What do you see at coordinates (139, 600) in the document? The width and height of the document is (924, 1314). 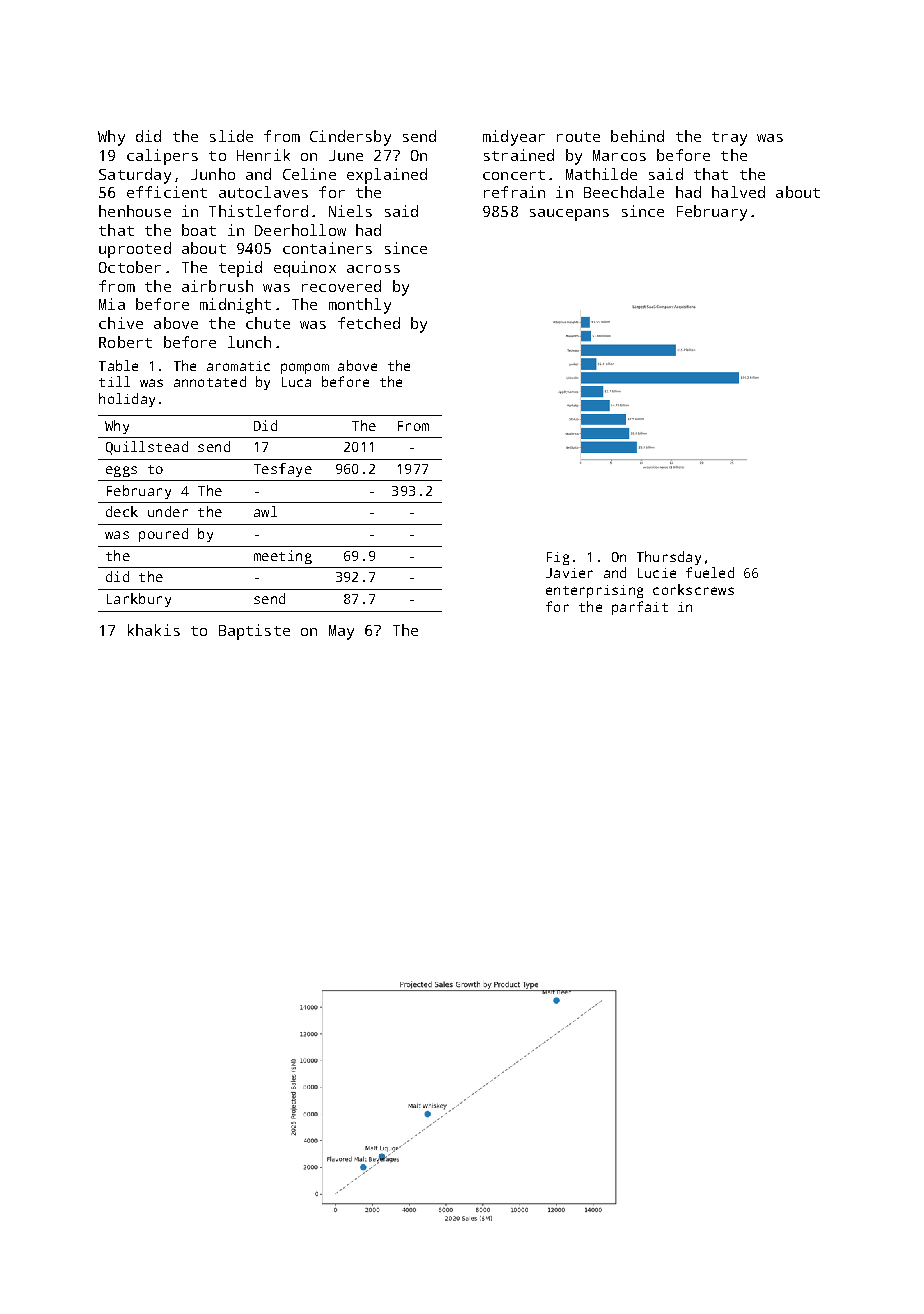 I see `Larkbury` at bounding box center [139, 600].
